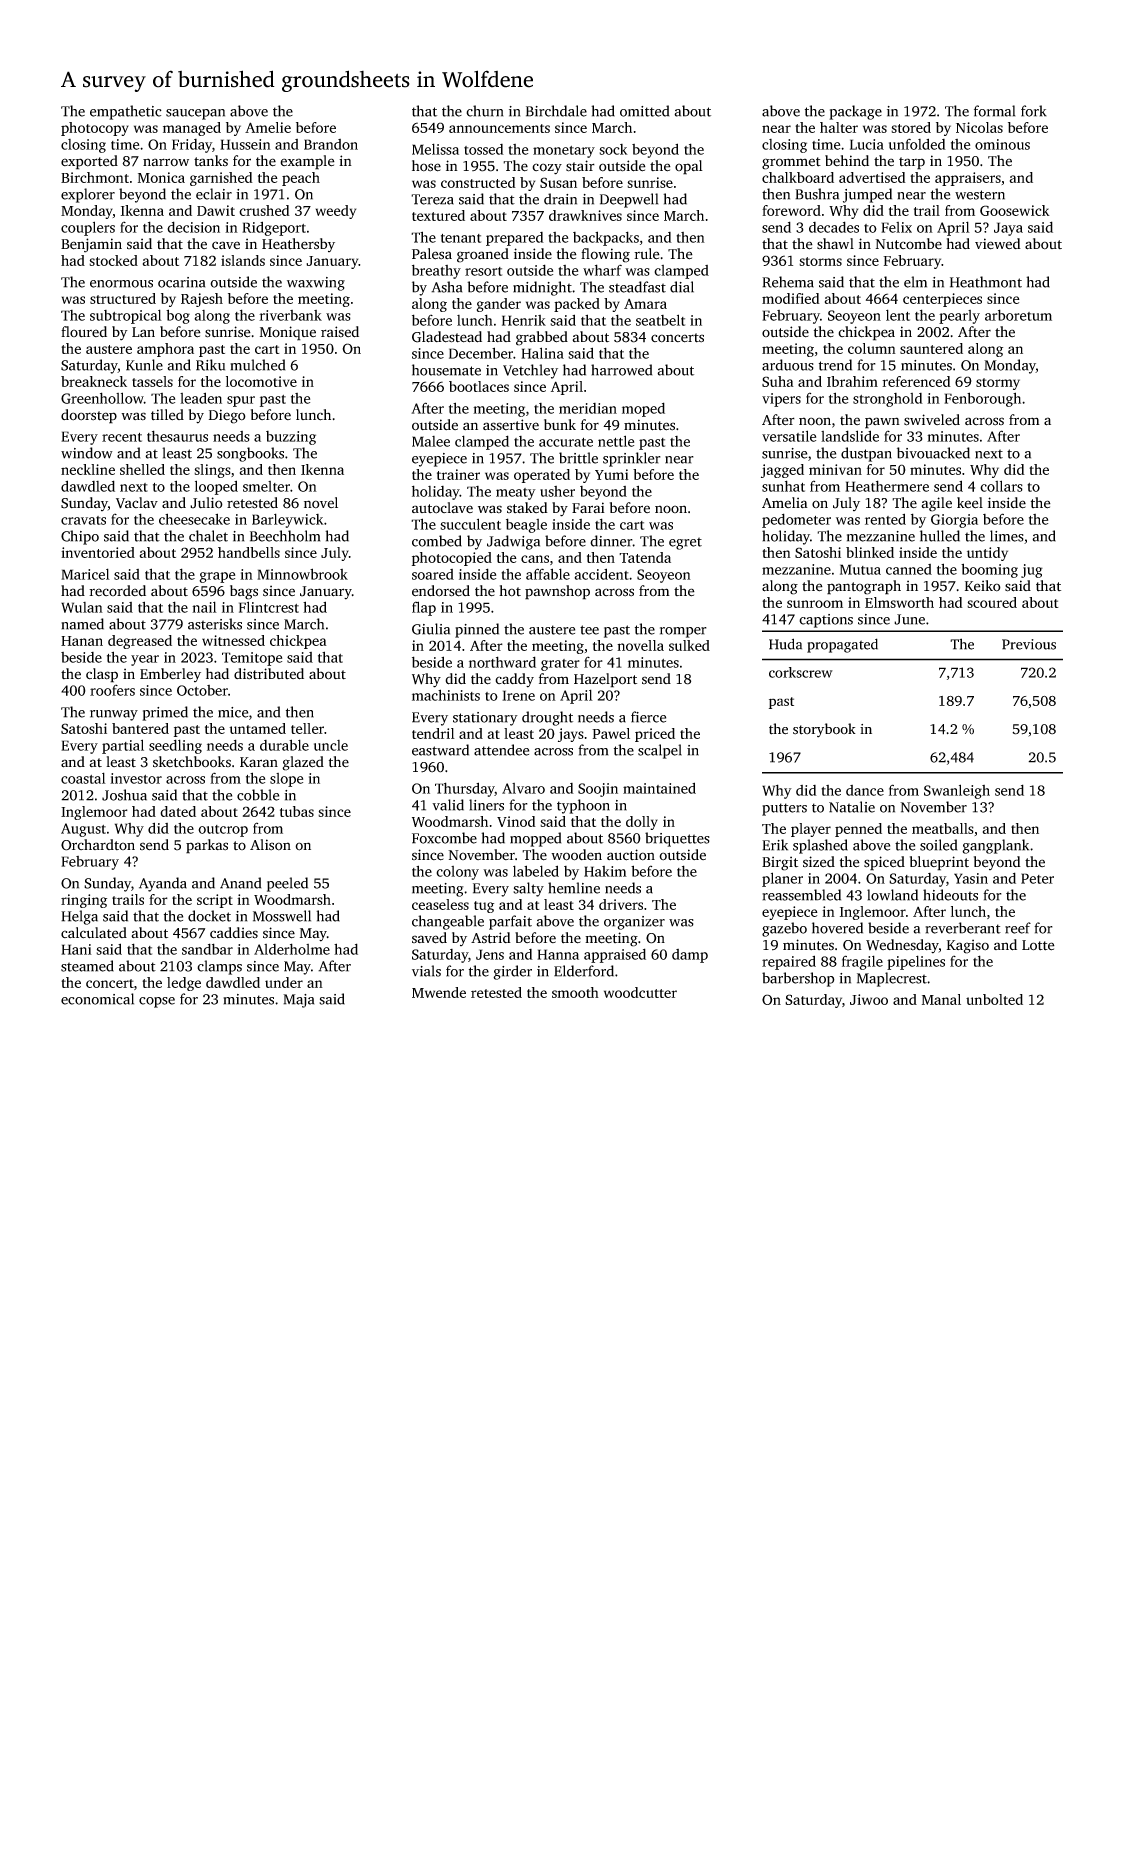  I want to click on Maja, so click(298, 1001).
